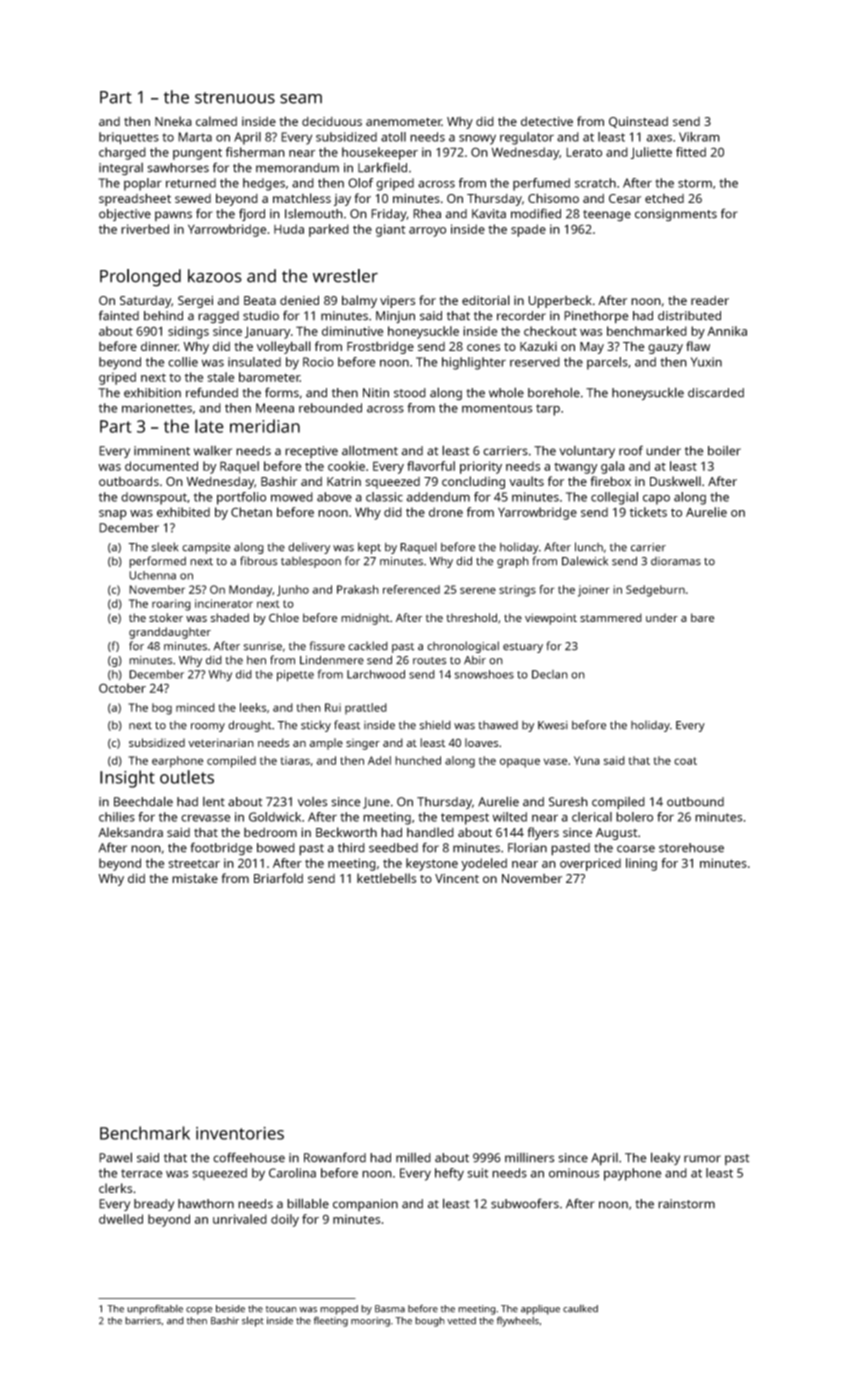 This document has height=1400, width=849. What do you see at coordinates (390, 1309) in the document?
I see `Basma` at bounding box center [390, 1309].
